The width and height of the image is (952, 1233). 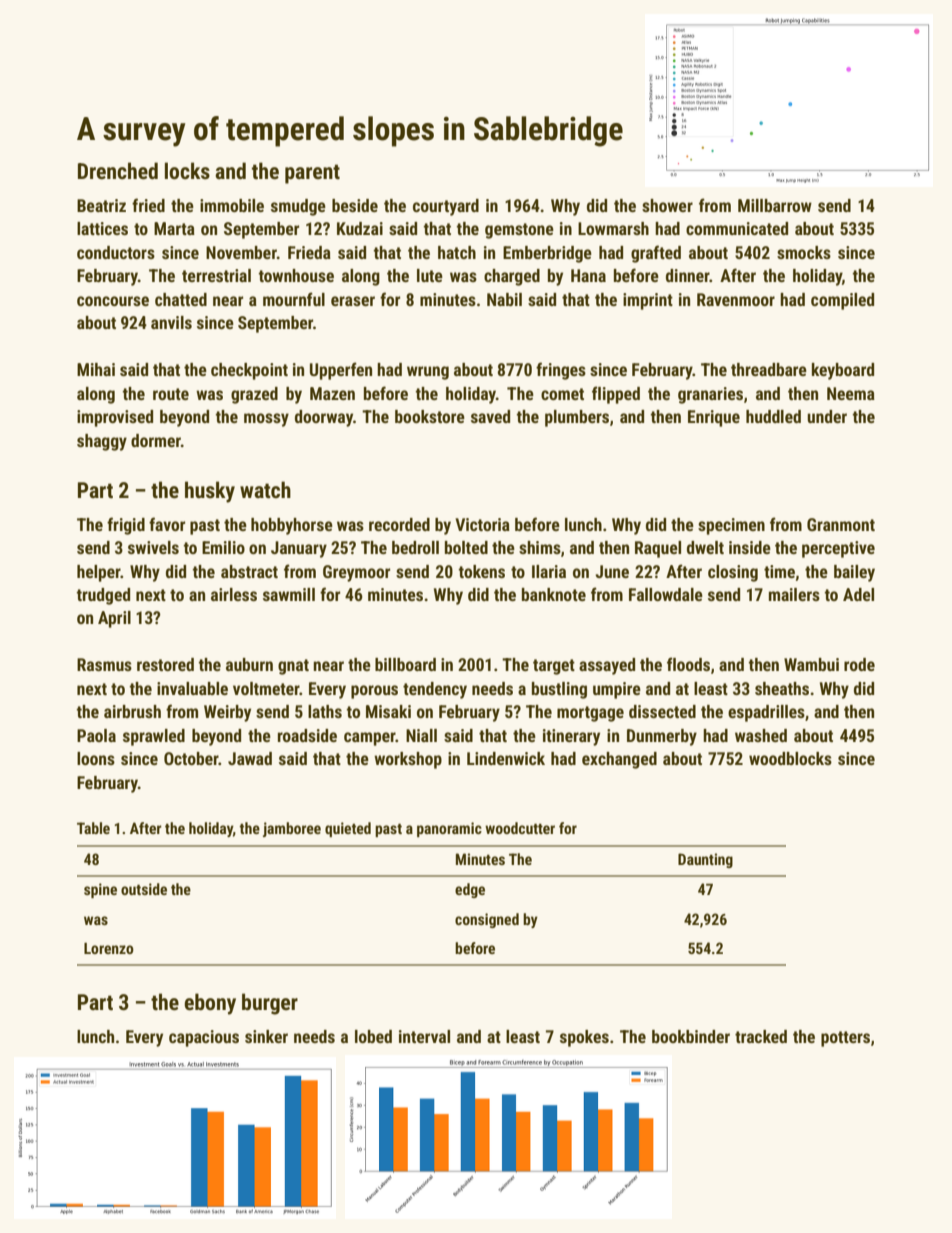 What do you see at coordinates (118, 171) in the image?
I see `Drenched` at bounding box center [118, 171].
